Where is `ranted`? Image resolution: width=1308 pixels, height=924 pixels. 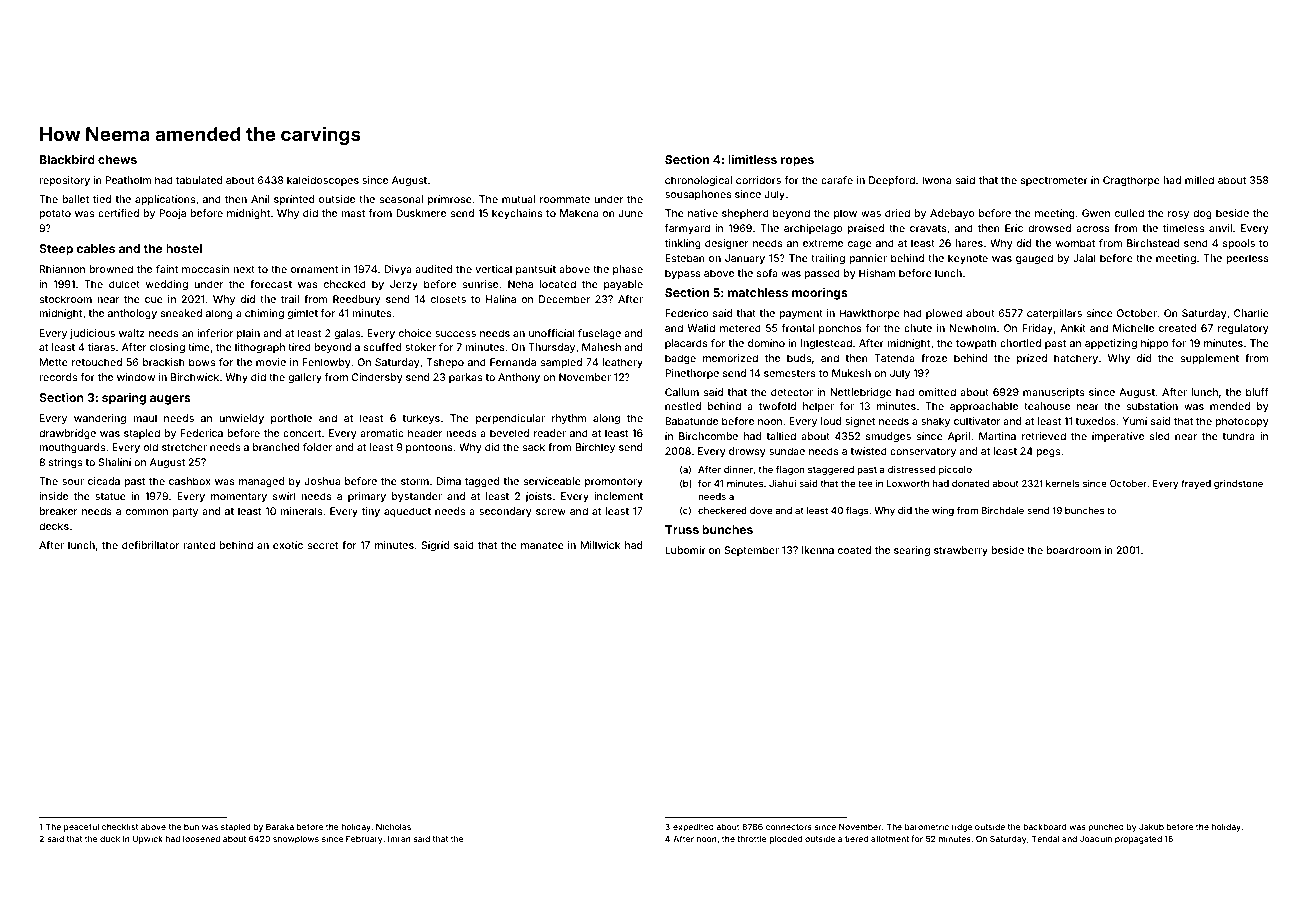 ranted is located at coordinates (199, 545).
